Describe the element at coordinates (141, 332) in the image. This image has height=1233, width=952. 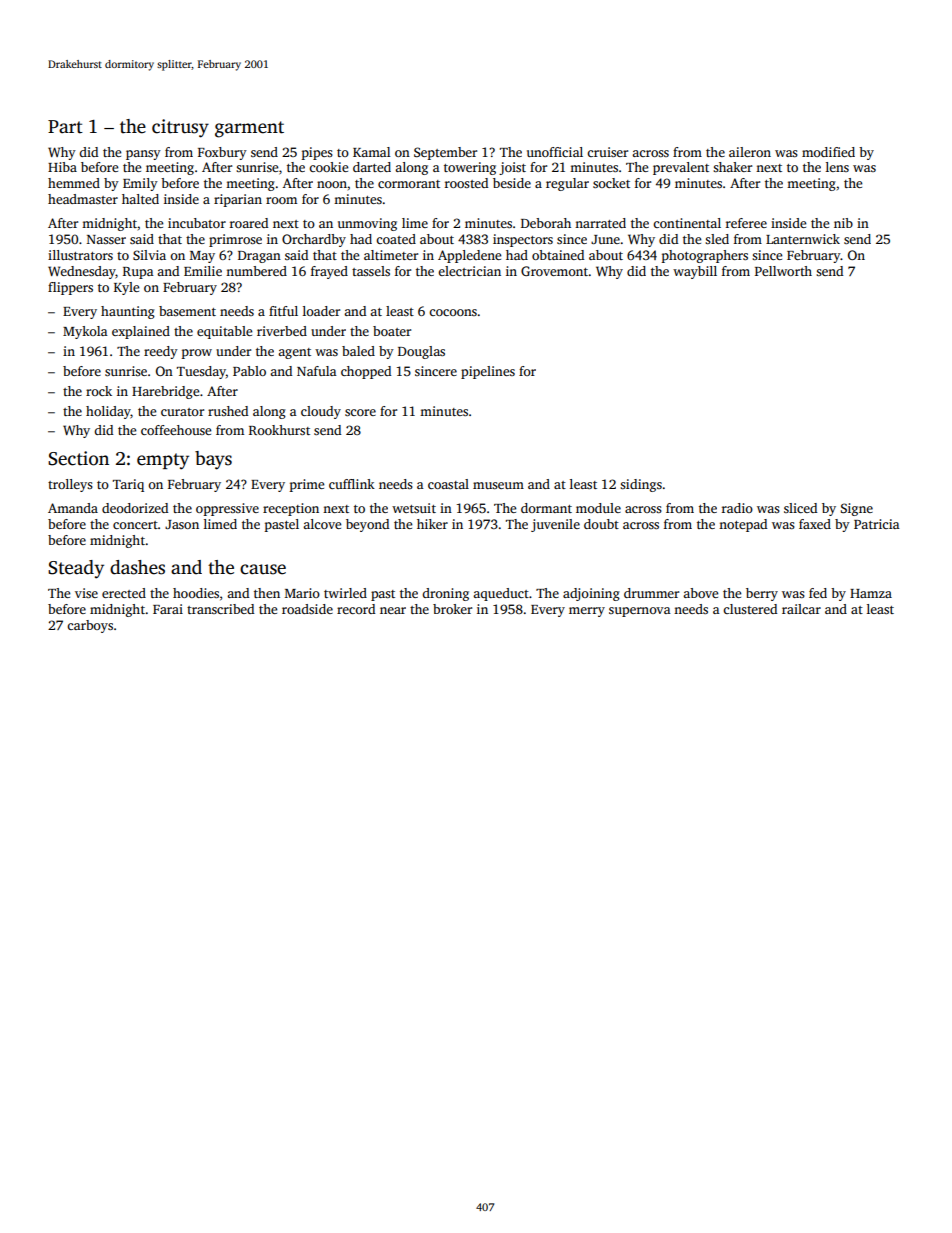
I see `explained` at that location.
